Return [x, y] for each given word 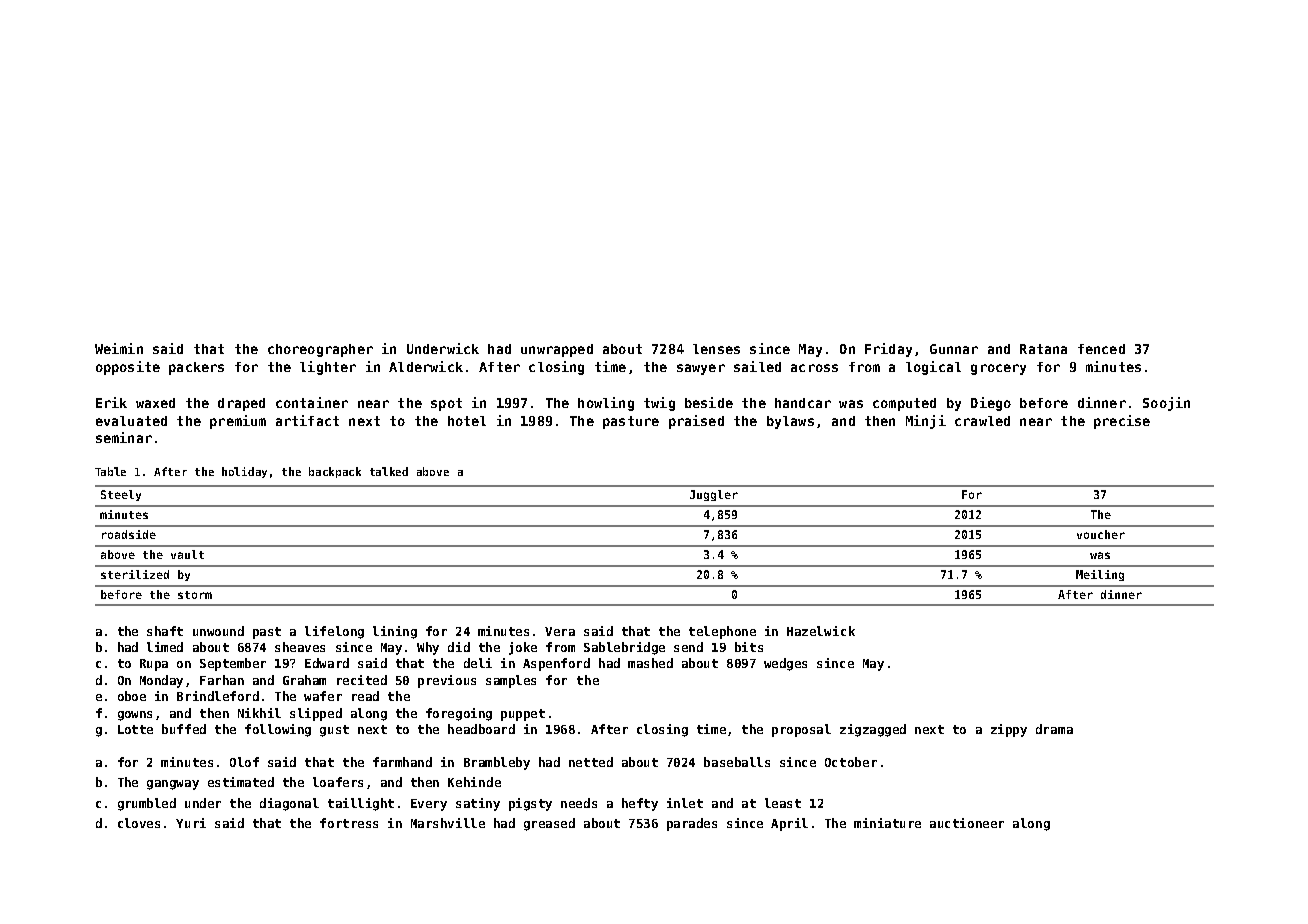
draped [241, 404]
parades [692, 824]
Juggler [714, 495]
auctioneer [967, 823]
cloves [139, 823]
